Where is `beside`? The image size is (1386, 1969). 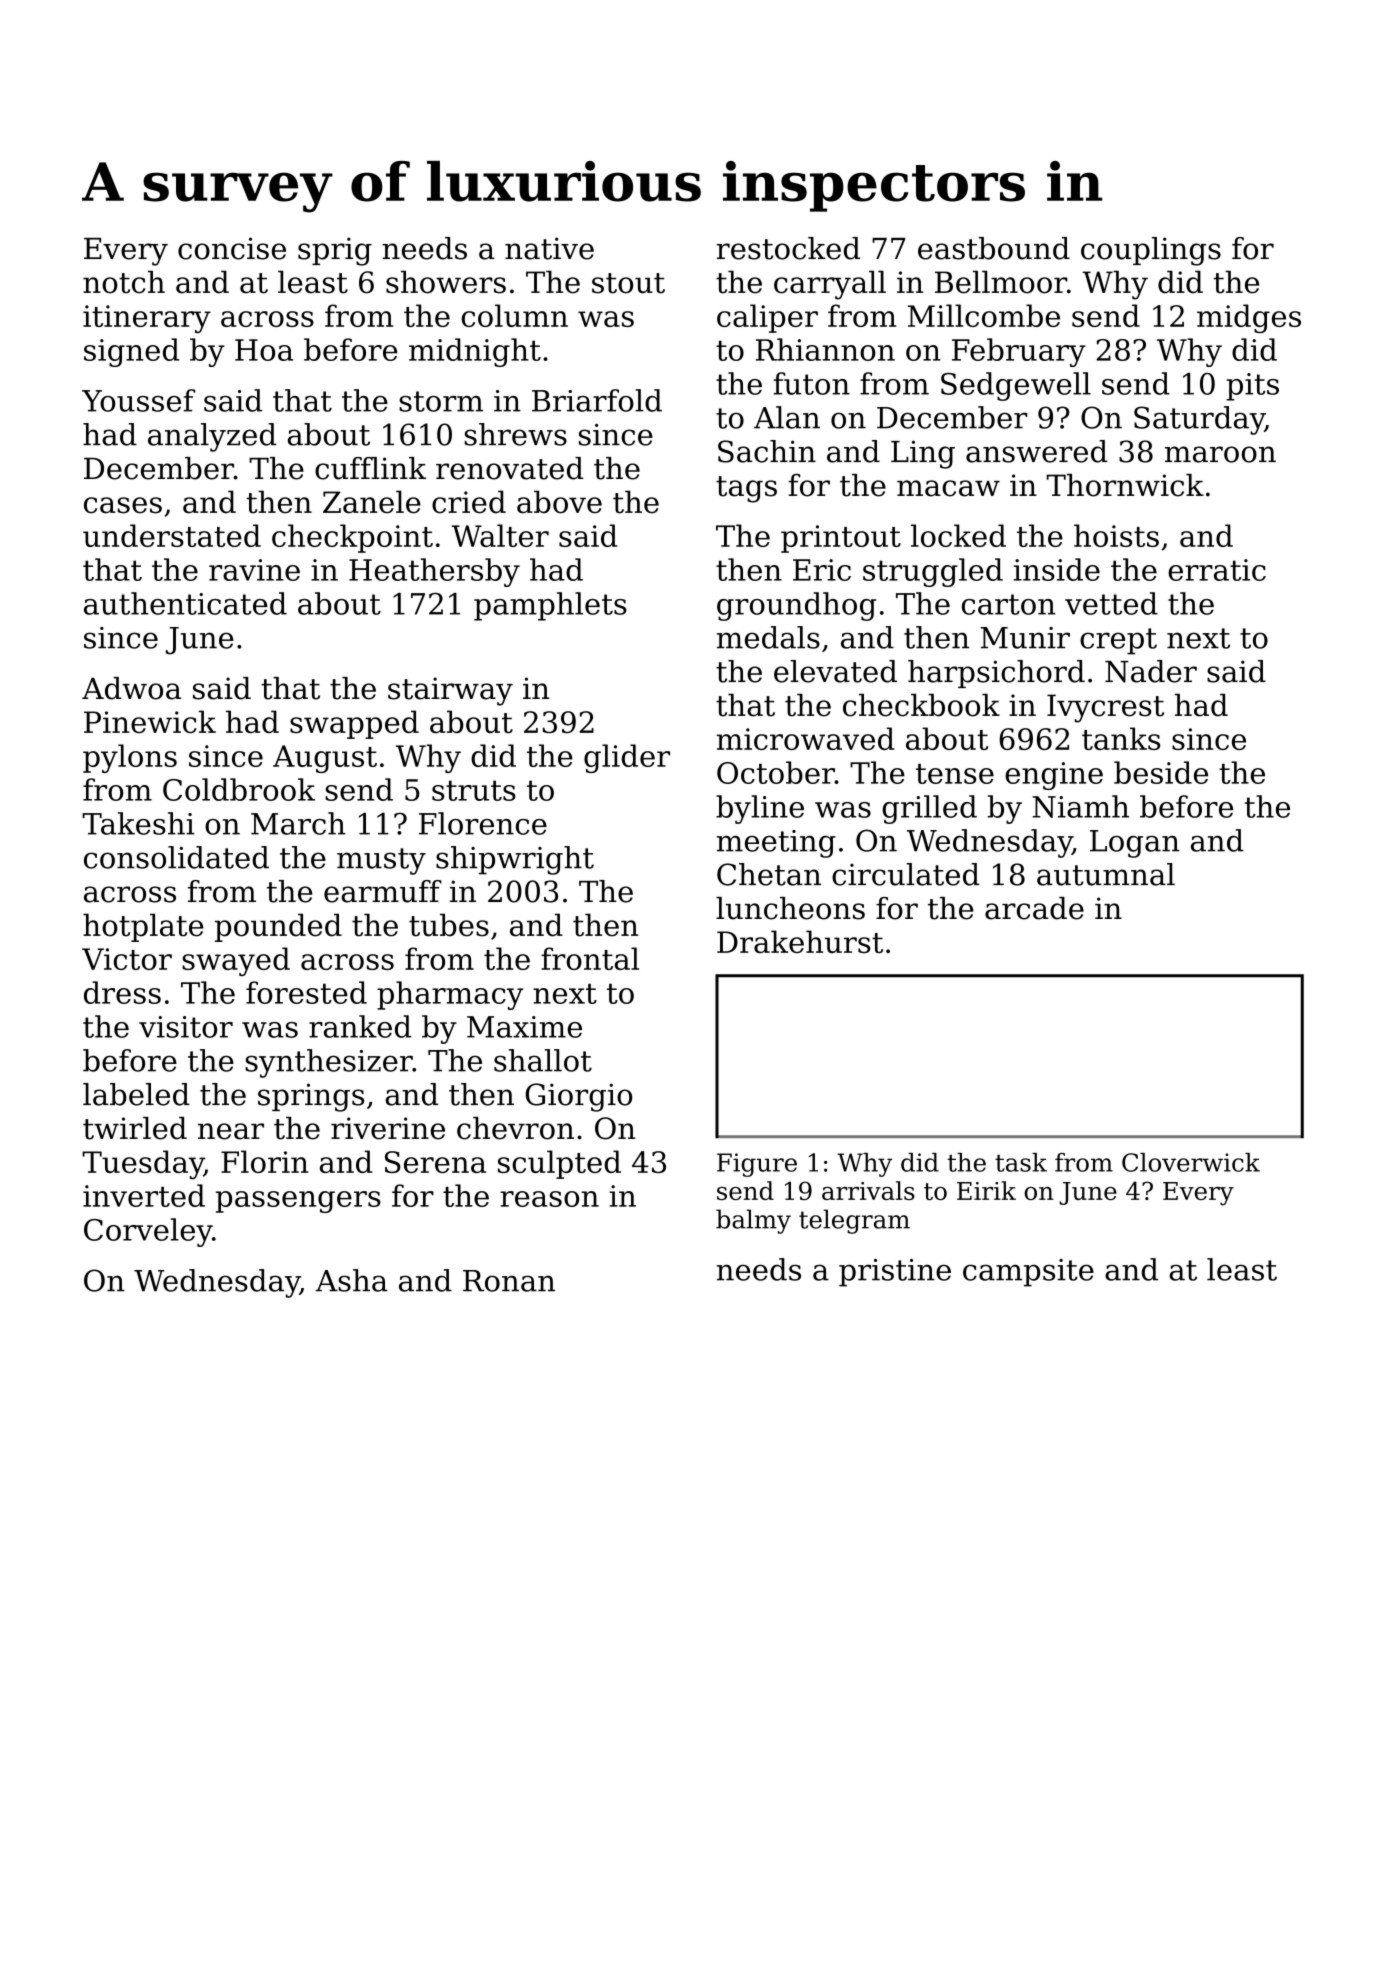 beside is located at coordinates (1161, 772).
